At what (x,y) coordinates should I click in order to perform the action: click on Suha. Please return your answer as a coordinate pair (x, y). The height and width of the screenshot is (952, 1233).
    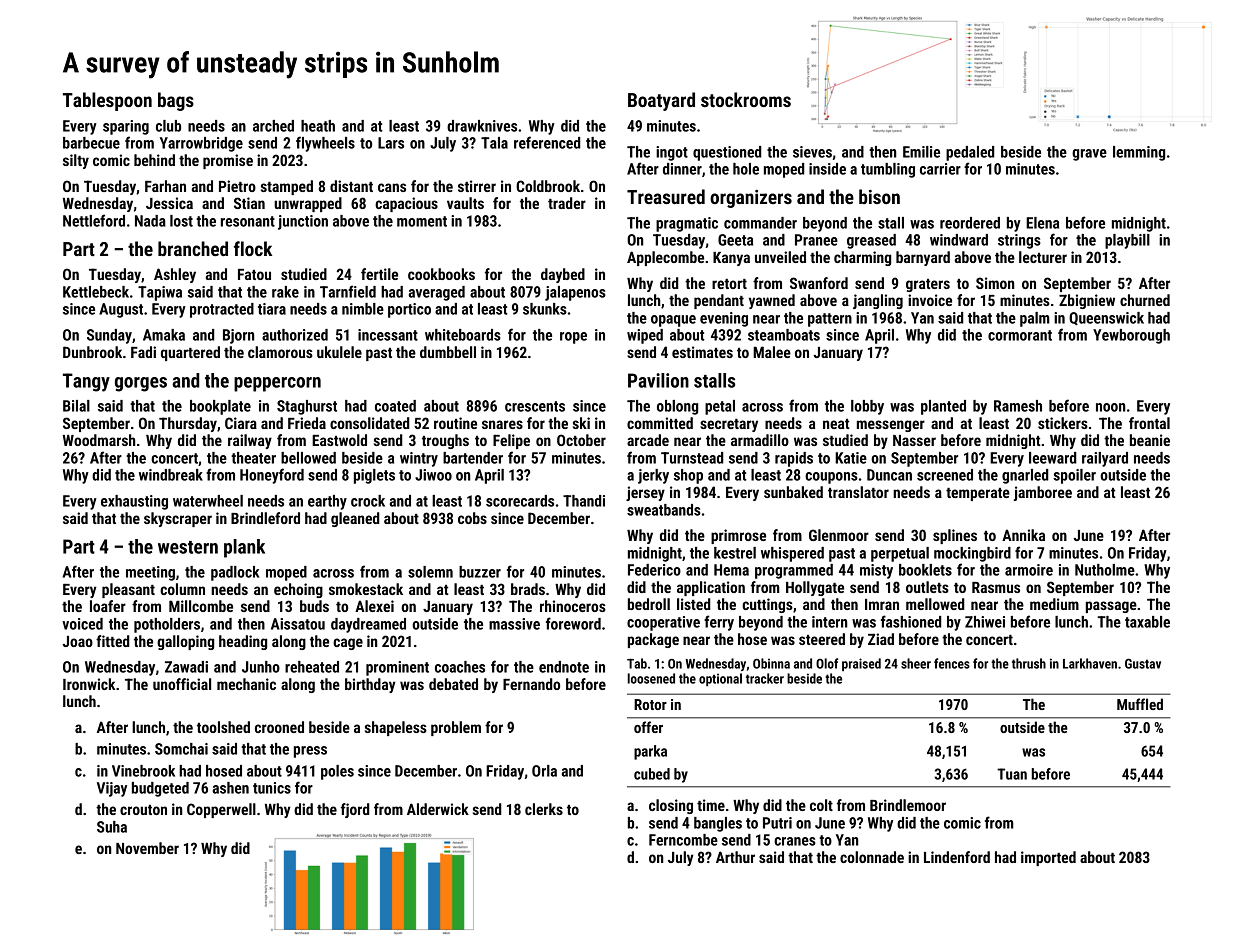
    Looking at the image, I should click on (112, 827).
